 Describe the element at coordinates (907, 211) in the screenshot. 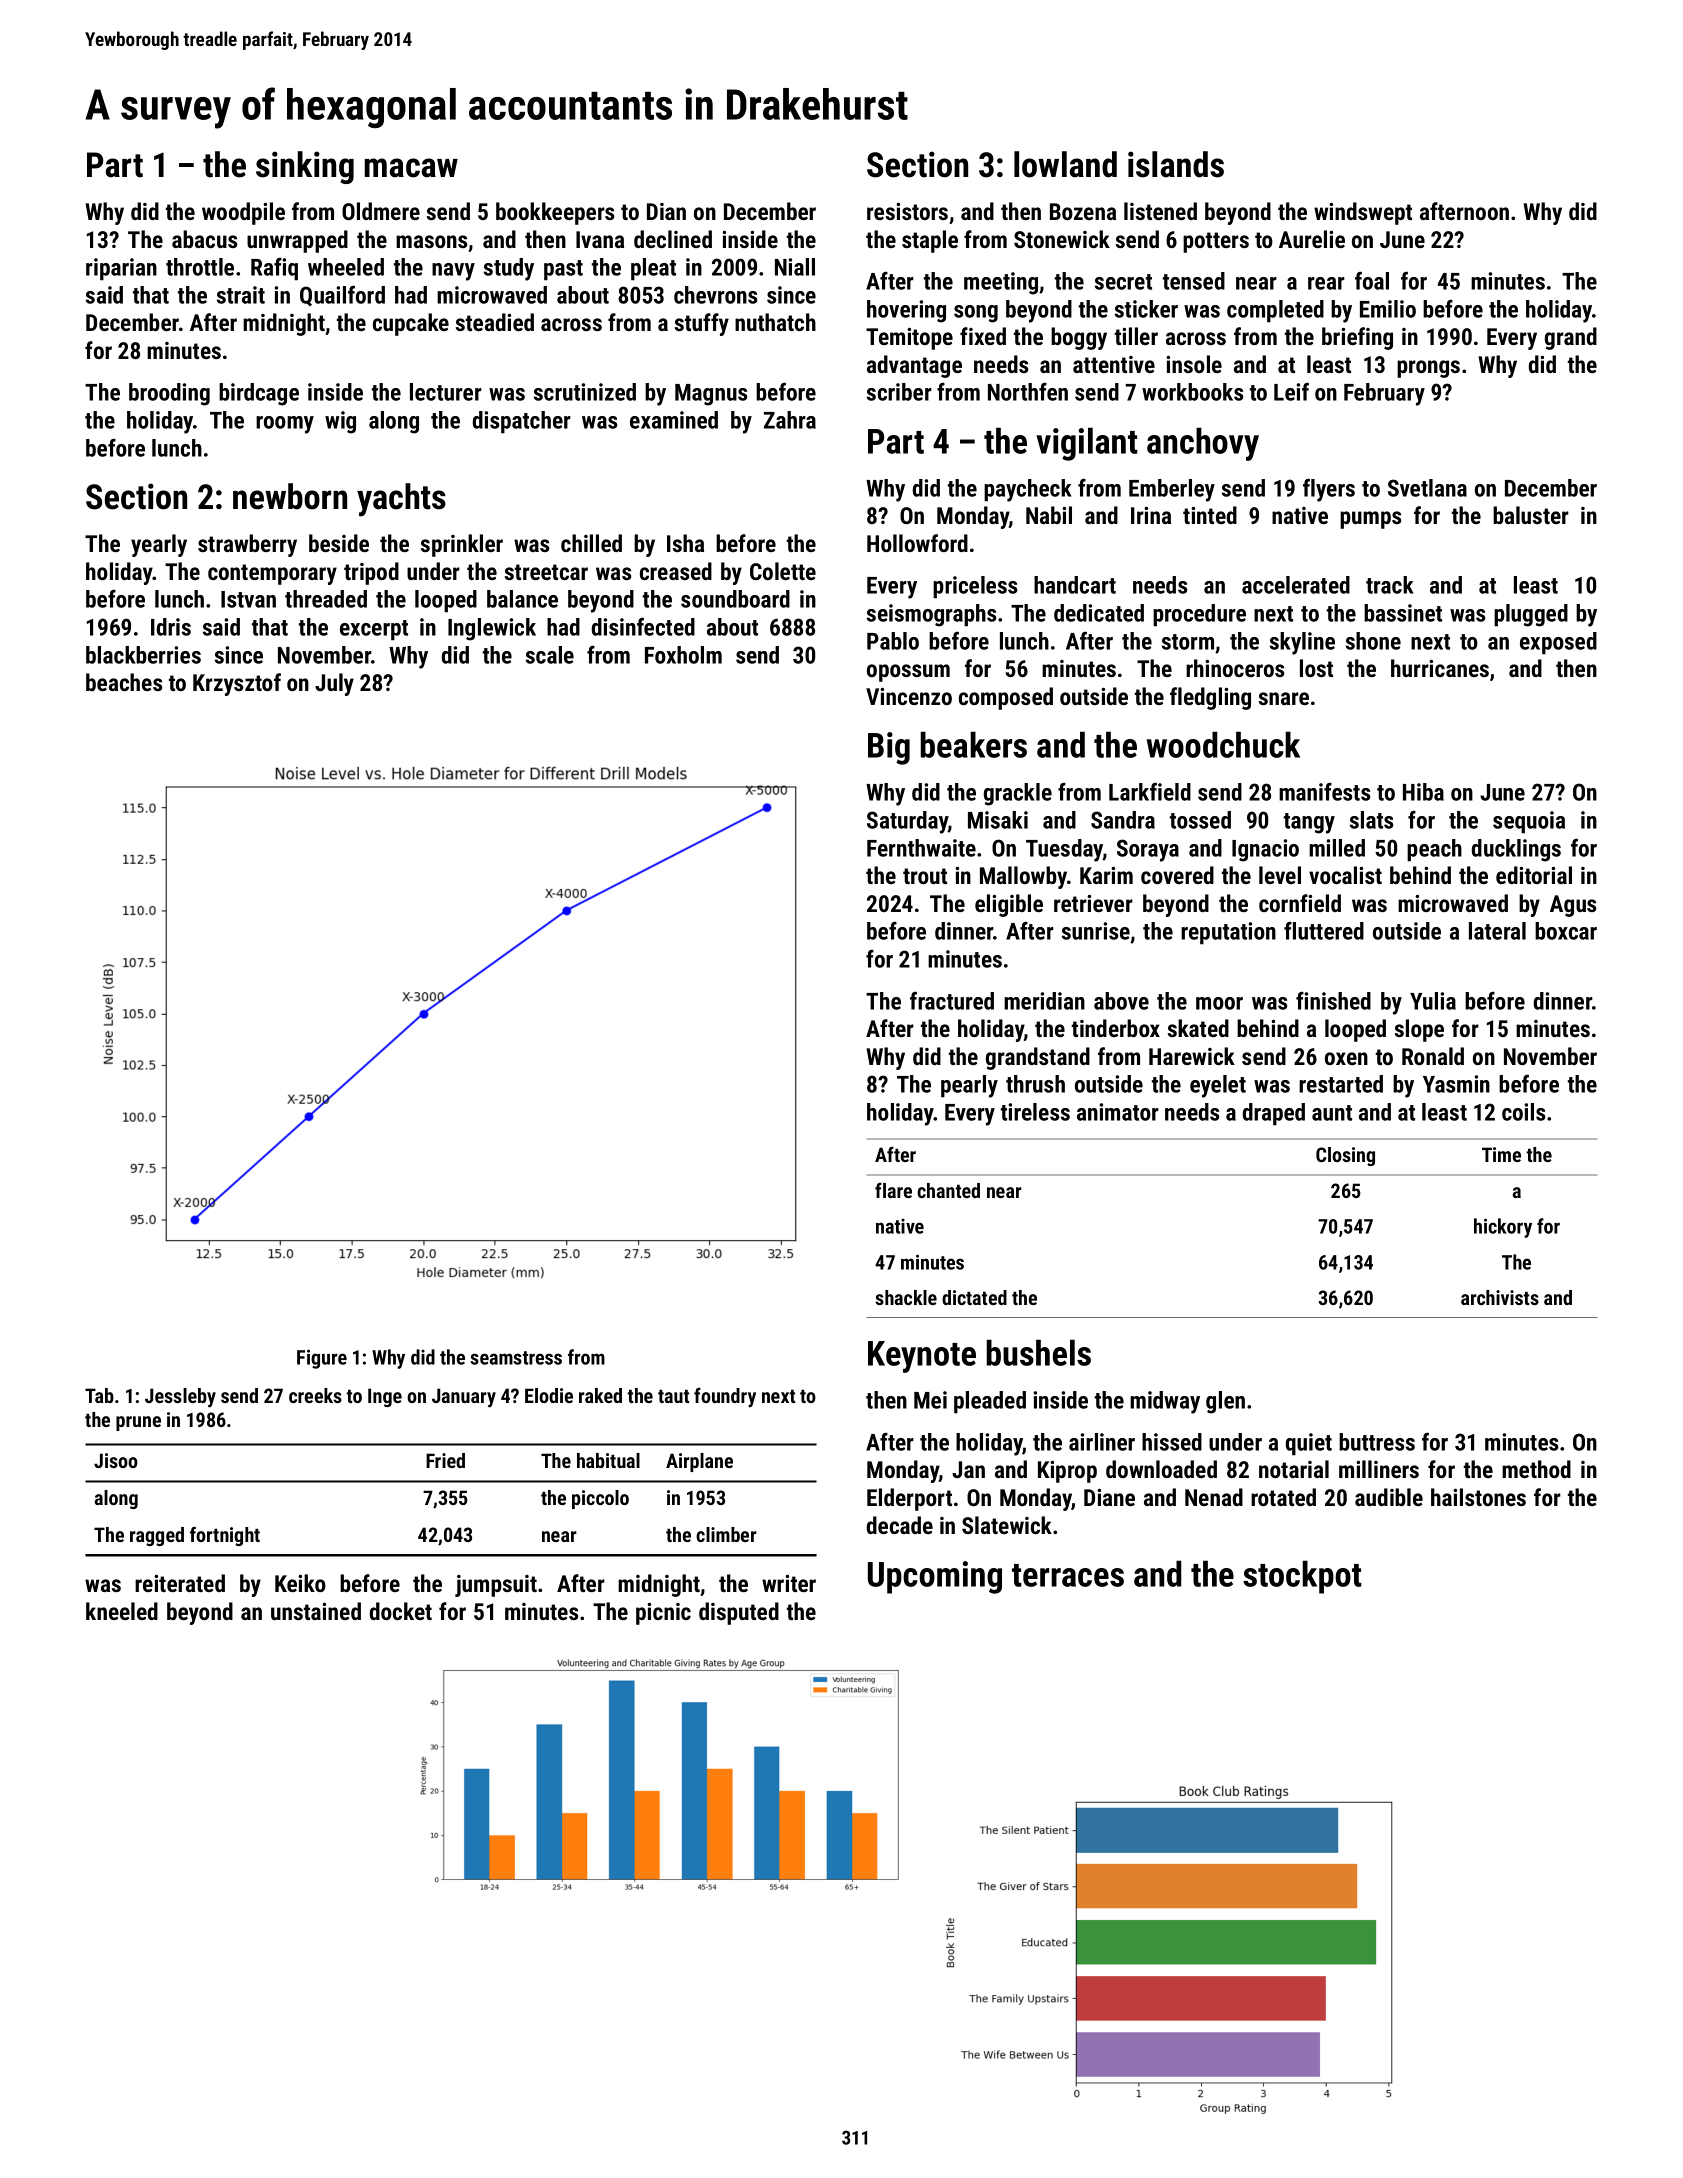

I see `resistors` at that location.
